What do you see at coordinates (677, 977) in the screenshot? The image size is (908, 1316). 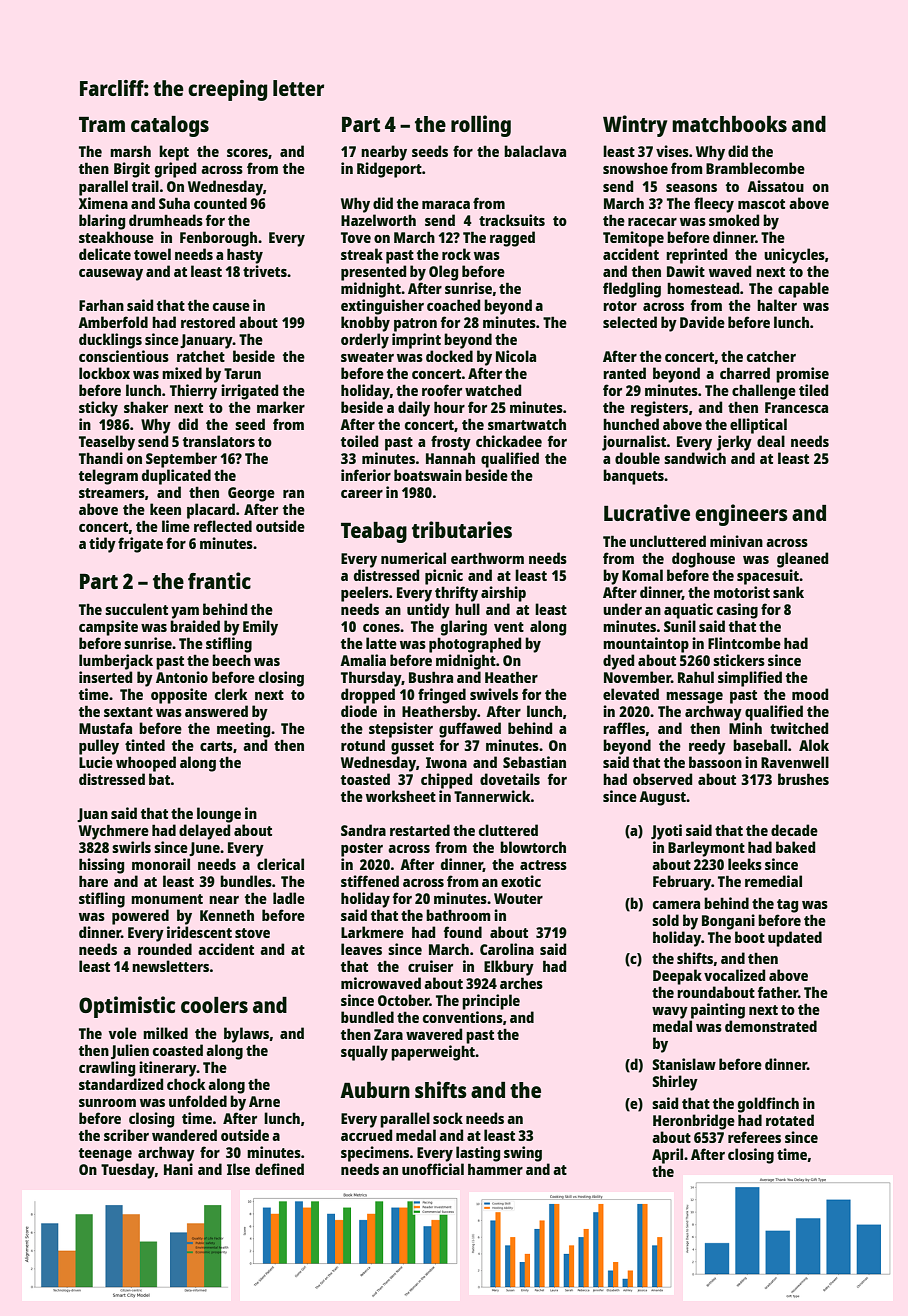 I see `Deepak` at bounding box center [677, 977].
